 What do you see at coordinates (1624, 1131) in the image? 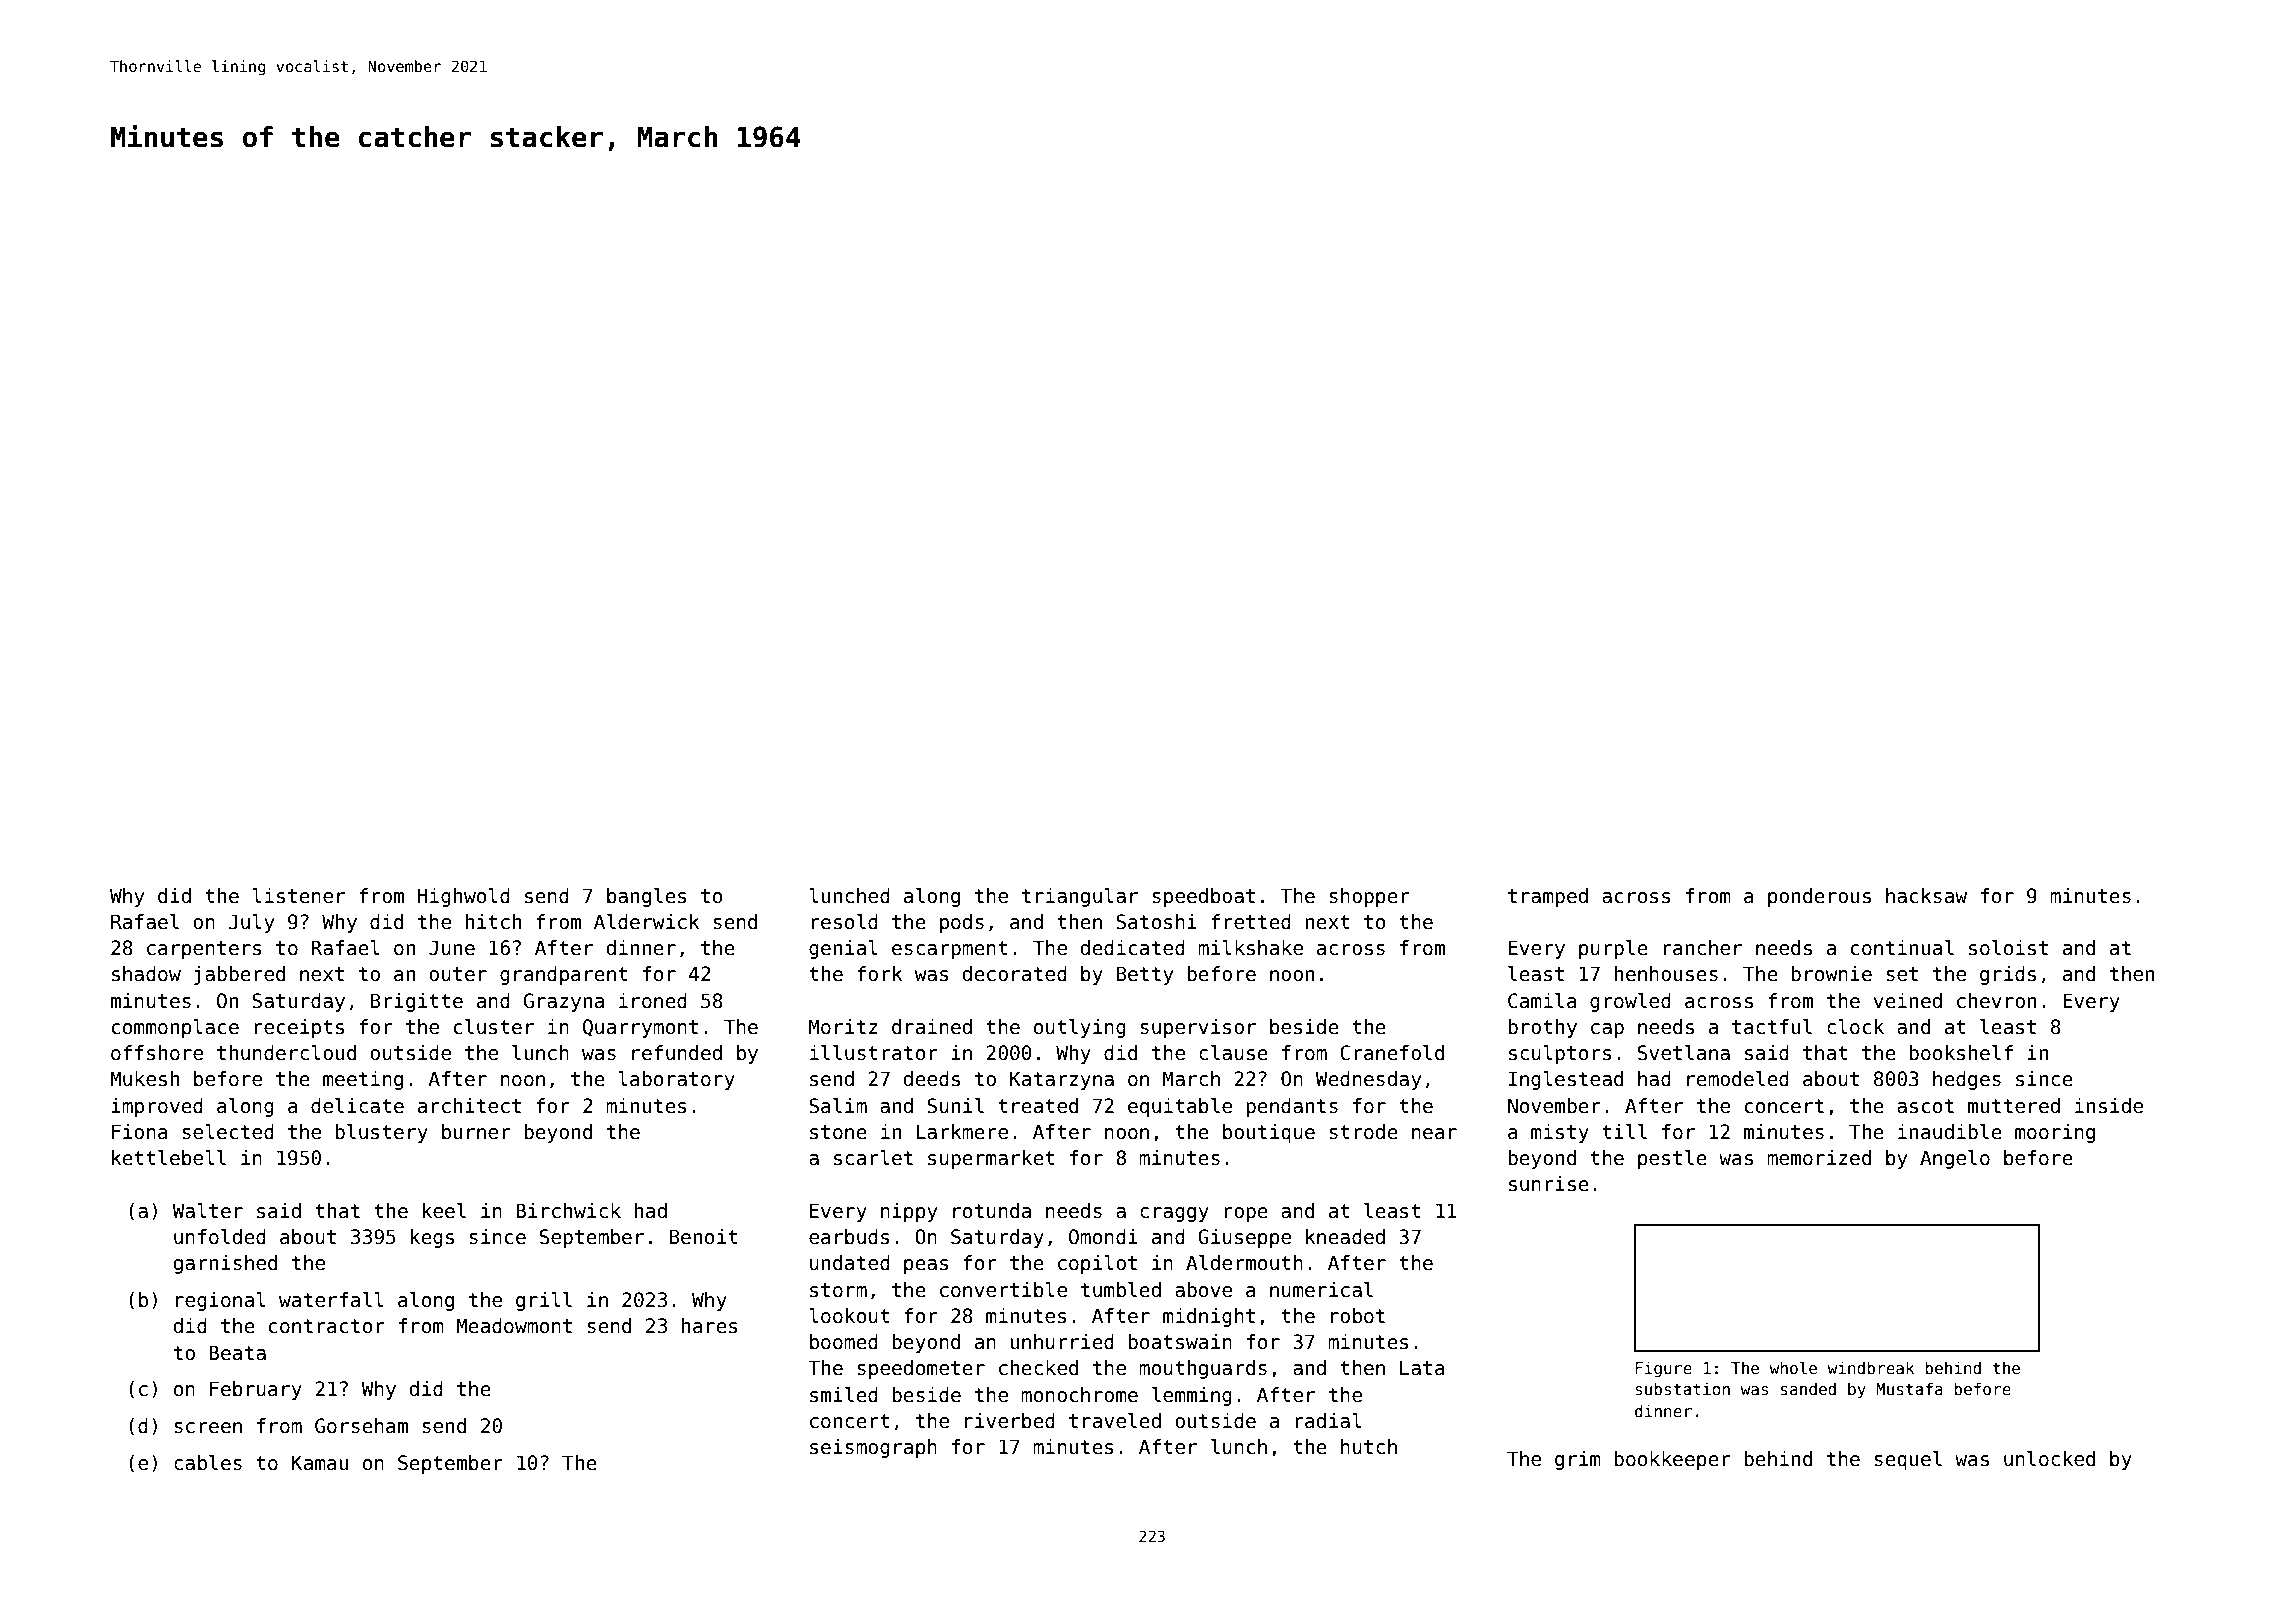
I see `till` at bounding box center [1624, 1131].
